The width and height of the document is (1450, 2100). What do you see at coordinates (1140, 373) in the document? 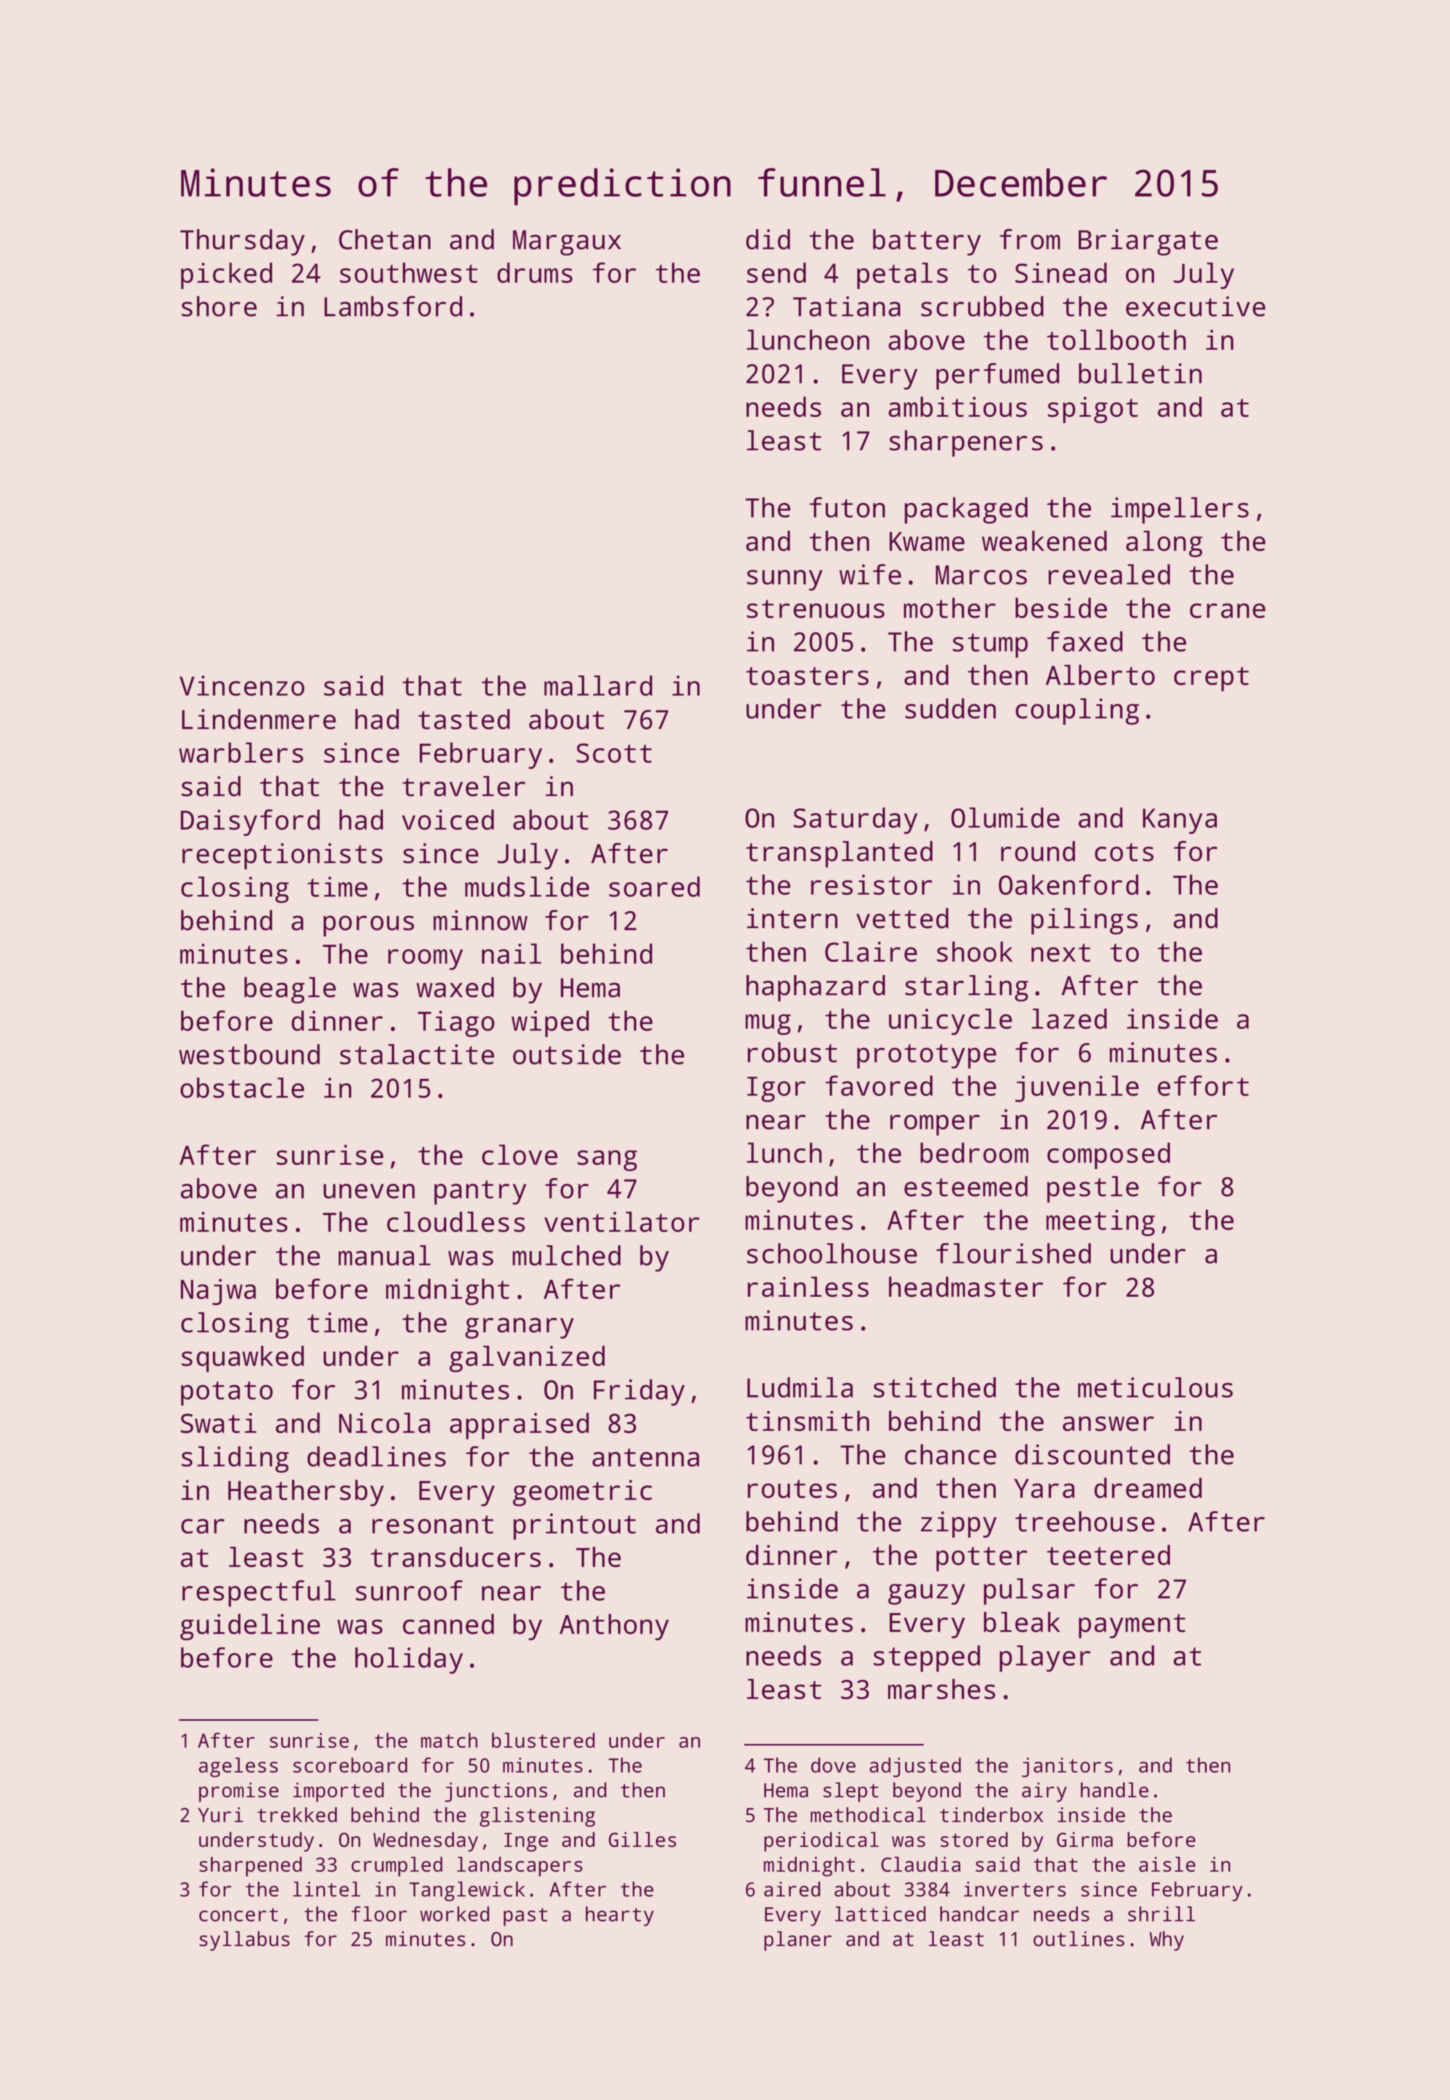
I see `bulletin` at bounding box center [1140, 373].
